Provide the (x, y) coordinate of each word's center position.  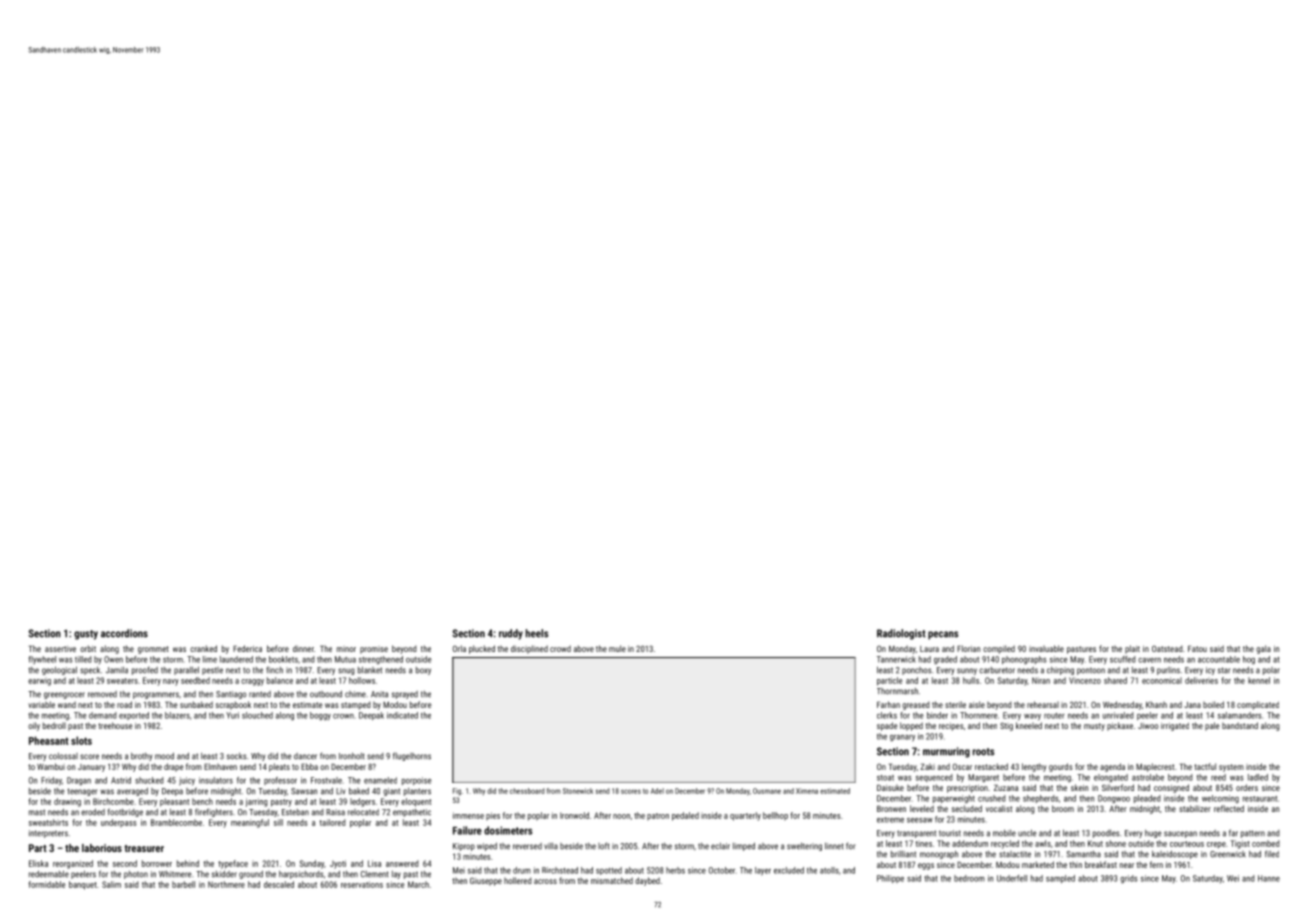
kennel (1259, 680)
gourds (1061, 767)
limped (744, 846)
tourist (950, 833)
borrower (157, 863)
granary (902, 738)
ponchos (916, 671)
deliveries (1201, 680)
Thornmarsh (897, 691)
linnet (834, 846)
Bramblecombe (176, 822)
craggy (252, 682)
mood (164, 756)
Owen (113, 659)
